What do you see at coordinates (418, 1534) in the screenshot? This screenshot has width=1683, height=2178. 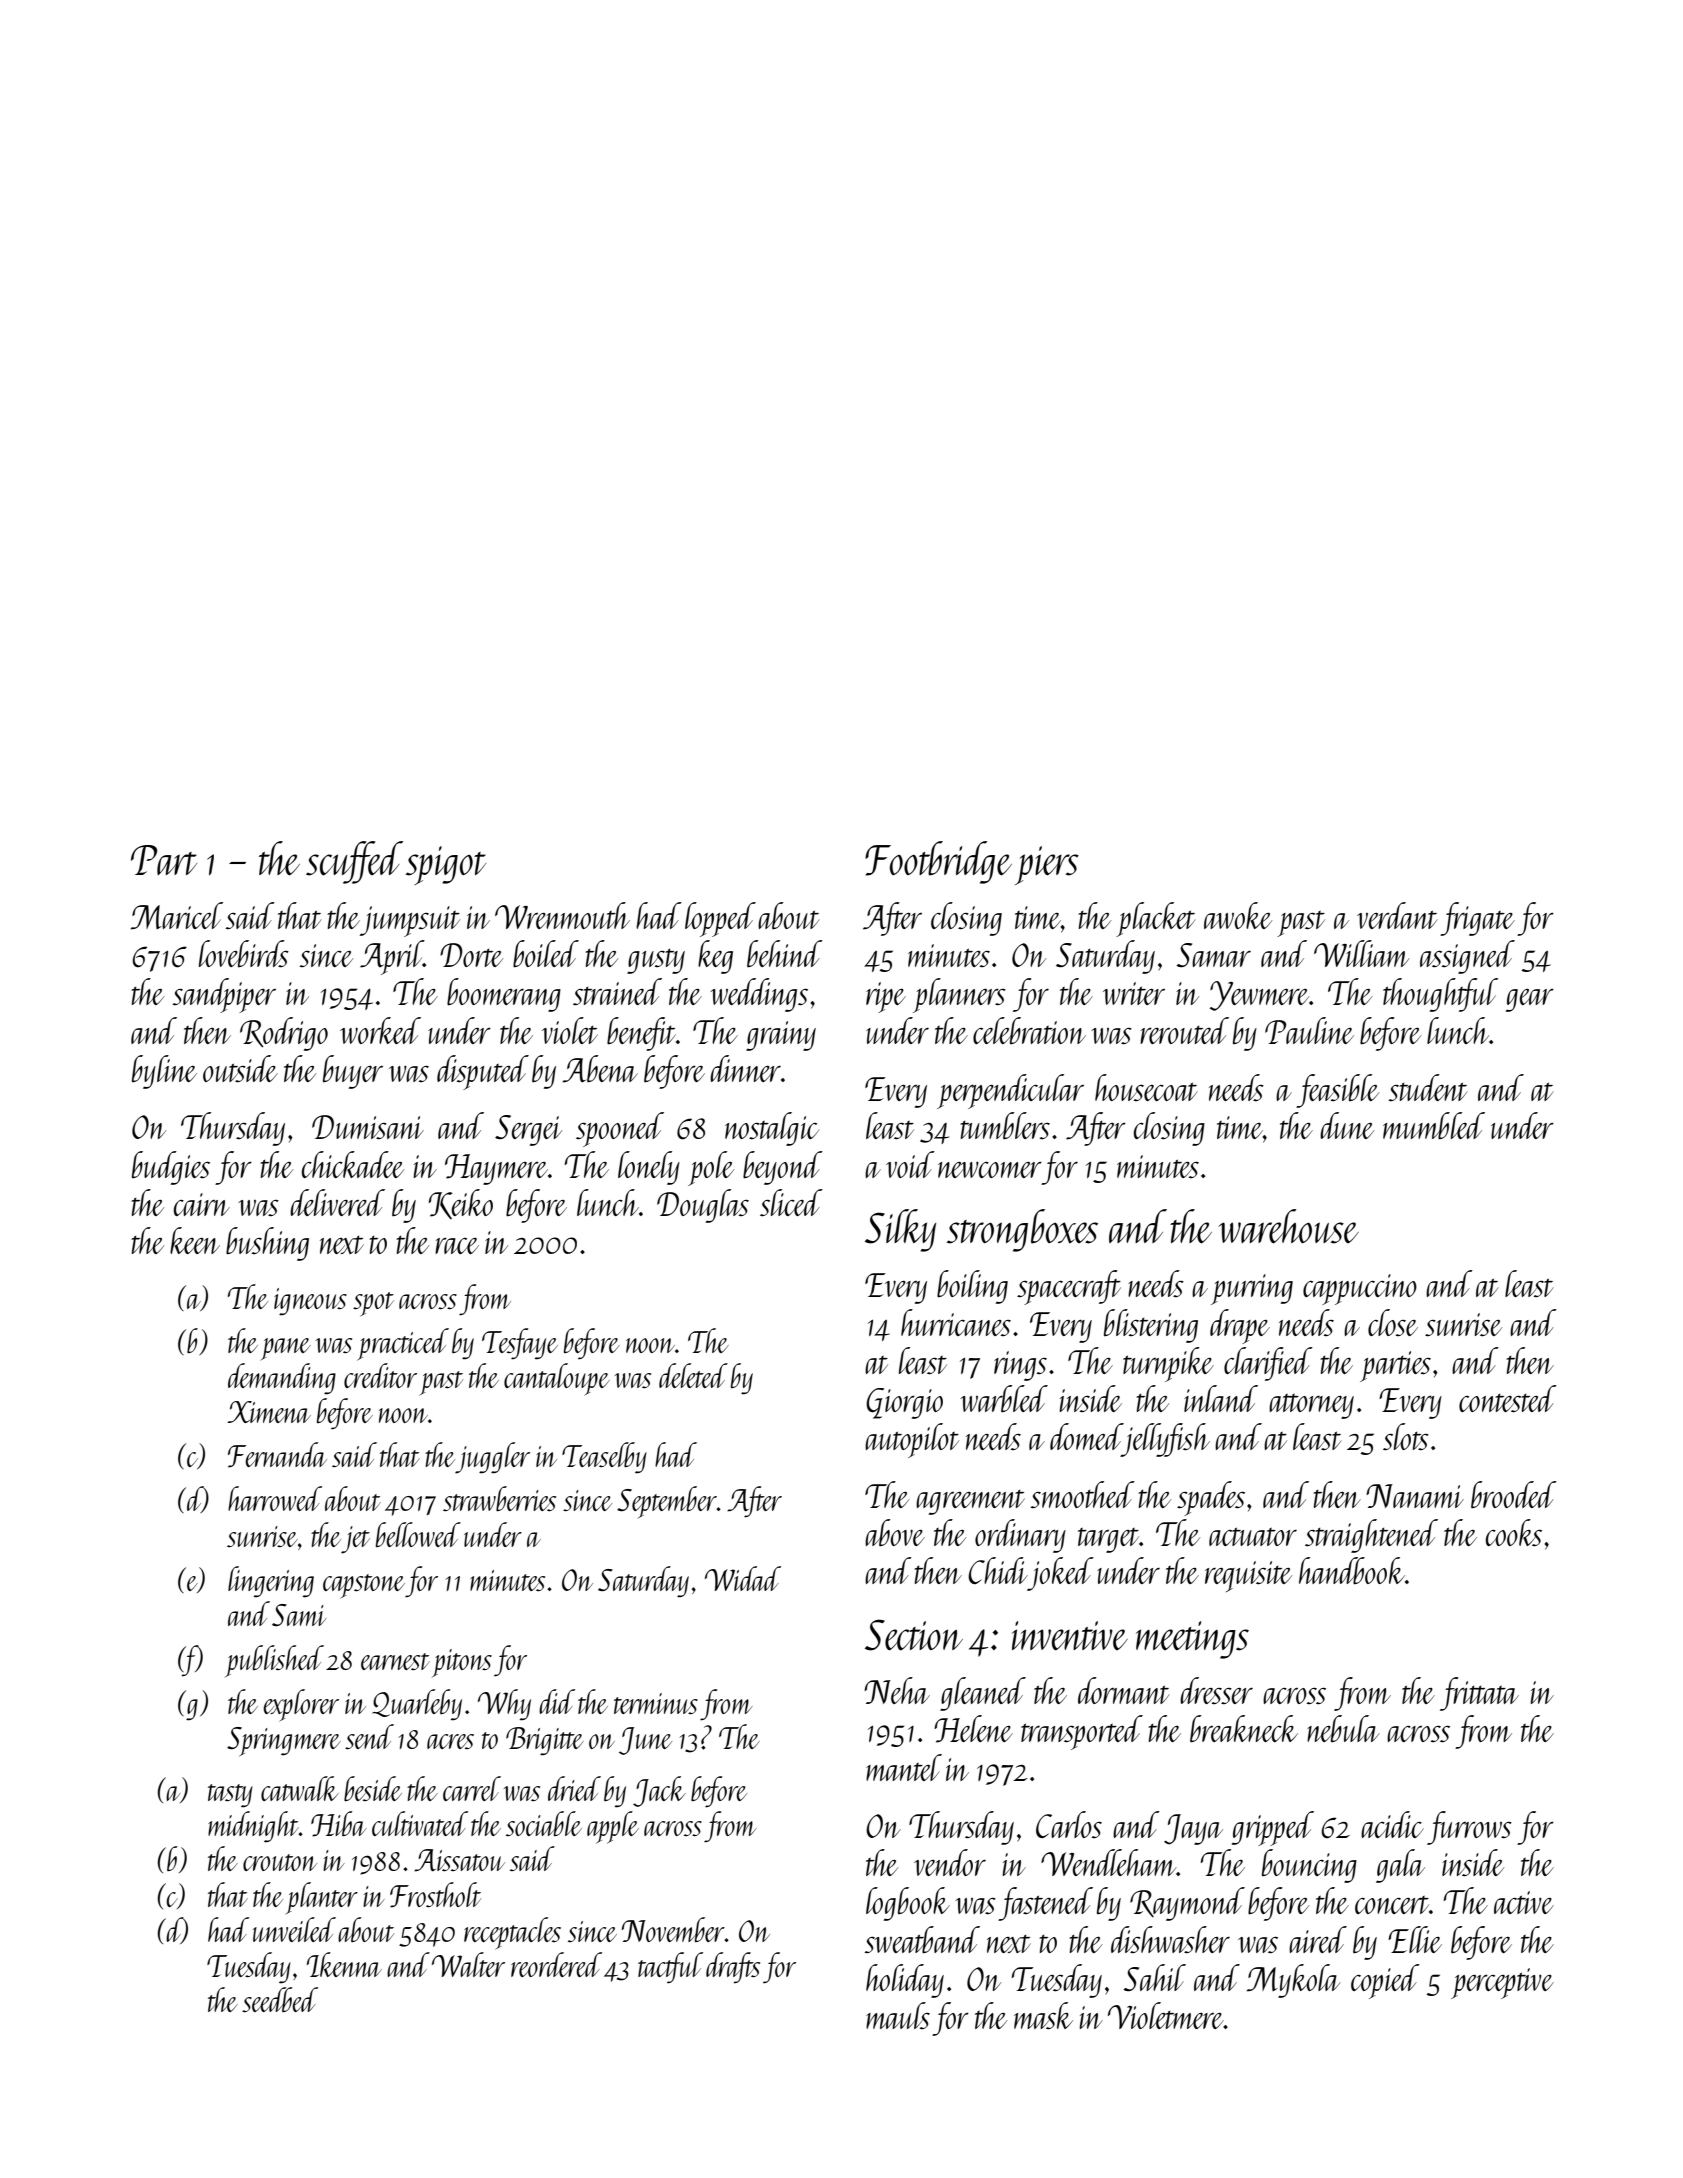 I see `bellowed` at bounding box center [418, 1534].
